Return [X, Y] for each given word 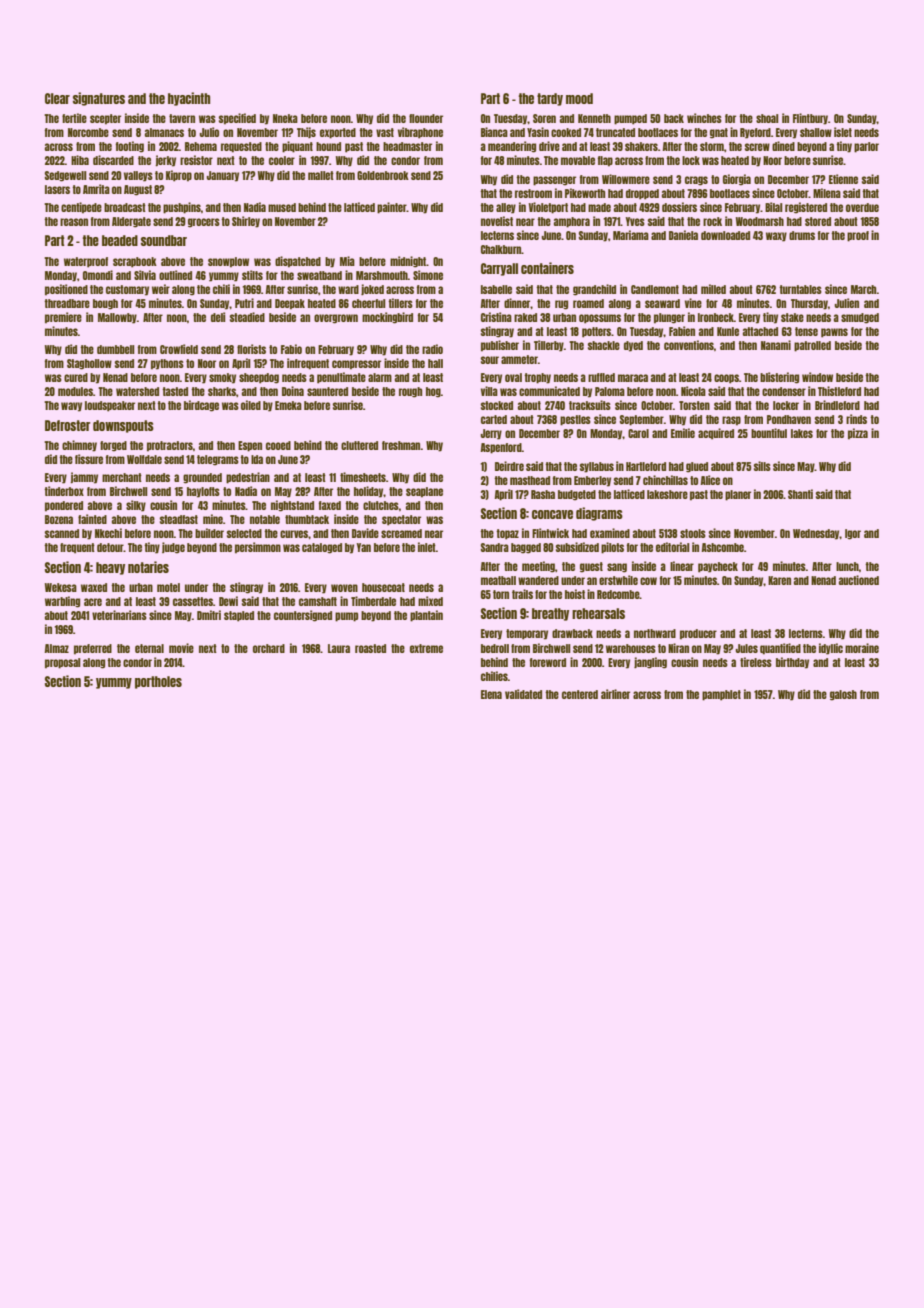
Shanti [800, 494]
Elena [491, 694]
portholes [158, 682]
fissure [89, 459]
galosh [843, 695]
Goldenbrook [383, 175]
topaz [507, 534]
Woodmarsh [760, 221]
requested [241, 147]
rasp [731, 421]
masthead [530, 480]
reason [74, 222]
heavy [110, 568]
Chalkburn [501, 249]
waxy [776, 237]
